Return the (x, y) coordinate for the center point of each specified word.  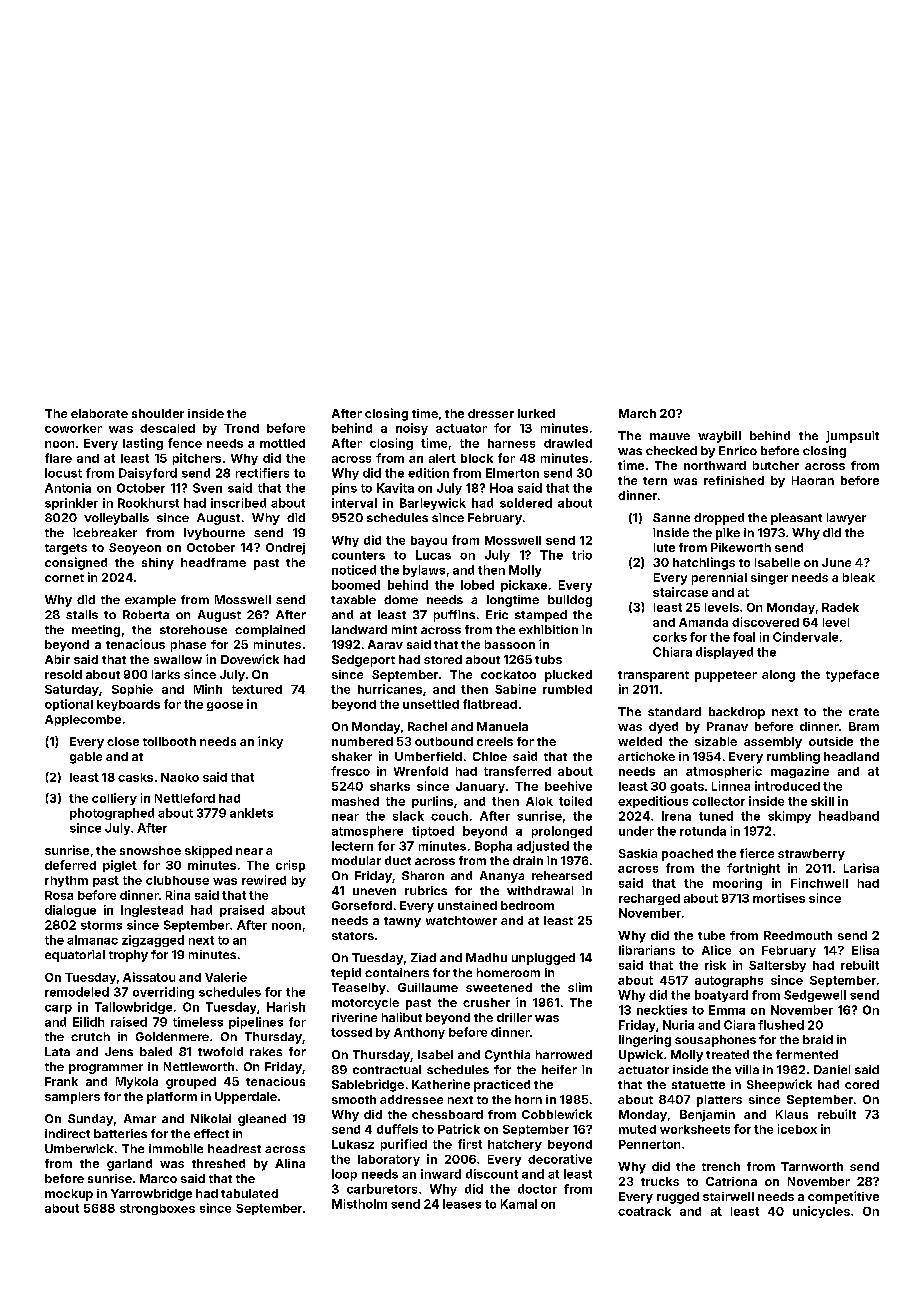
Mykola (137, 1083)
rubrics (426, 890)
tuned (716, 816)
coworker (73, 428)
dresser (491, 413)
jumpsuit (852, 437)
